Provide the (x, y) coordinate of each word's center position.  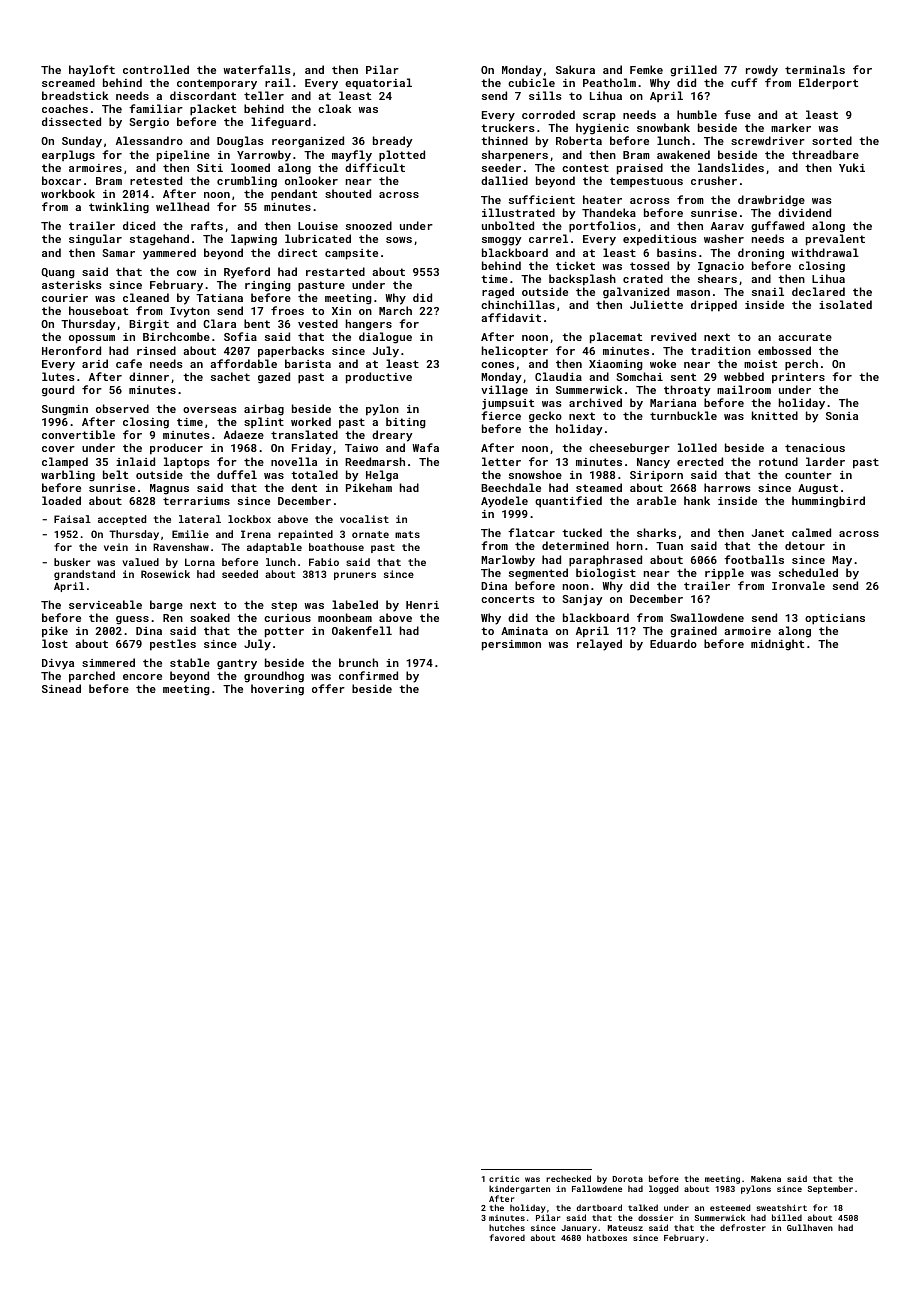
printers (798, 378)
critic (504, 1179)
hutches (507, 1227)
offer (328, 688)
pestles (173, 645)
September (830, 1189)
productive (379, 378)
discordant (203, 95)
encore (142, 677)
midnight (777, 645)
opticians (835, 619)
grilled (693, 71)
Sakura (575, 69)
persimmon (511, 645)
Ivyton (190, 312)
